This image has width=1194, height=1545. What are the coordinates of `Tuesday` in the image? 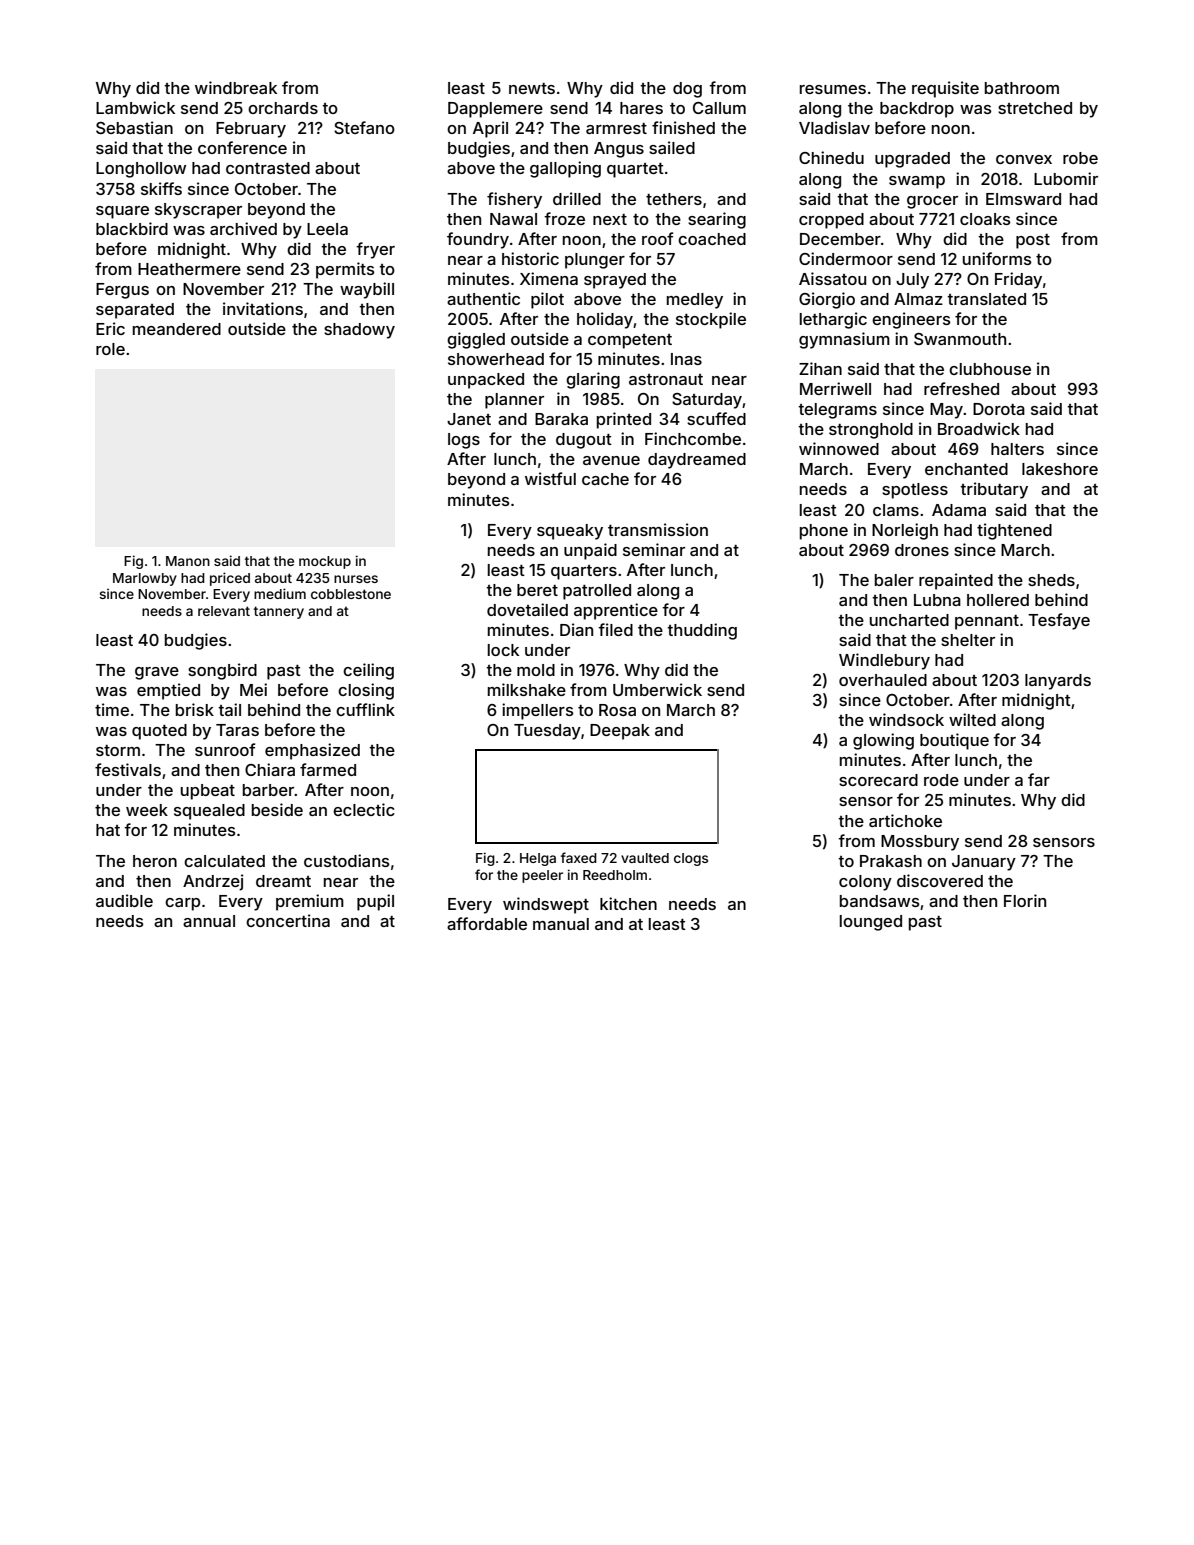 It's located at (547, 732).
